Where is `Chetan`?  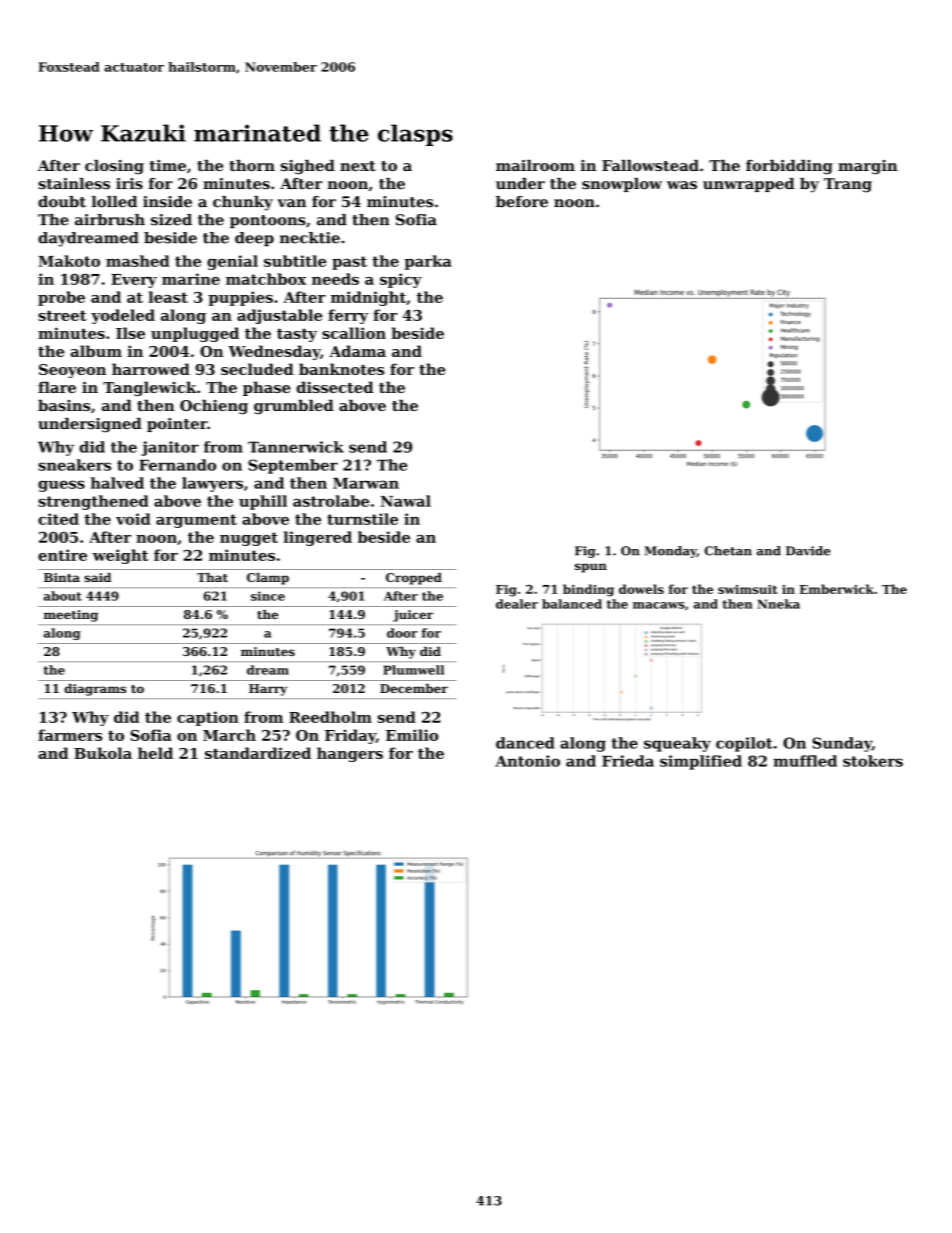 Chetan is located at coordinates (728, 551).
